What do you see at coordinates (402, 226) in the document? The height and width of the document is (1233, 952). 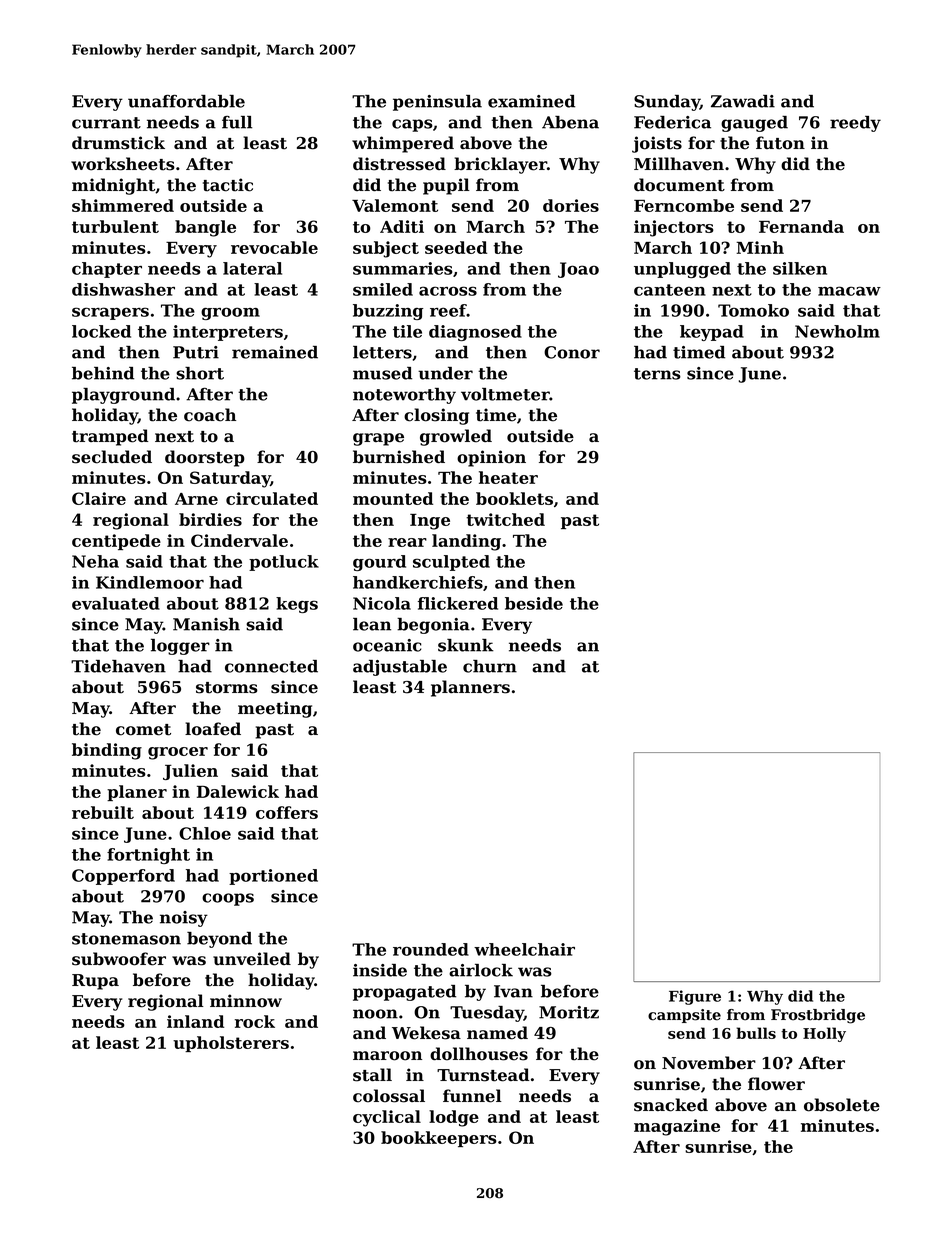 I see `Aditi` at bounding box center [402, 226].
